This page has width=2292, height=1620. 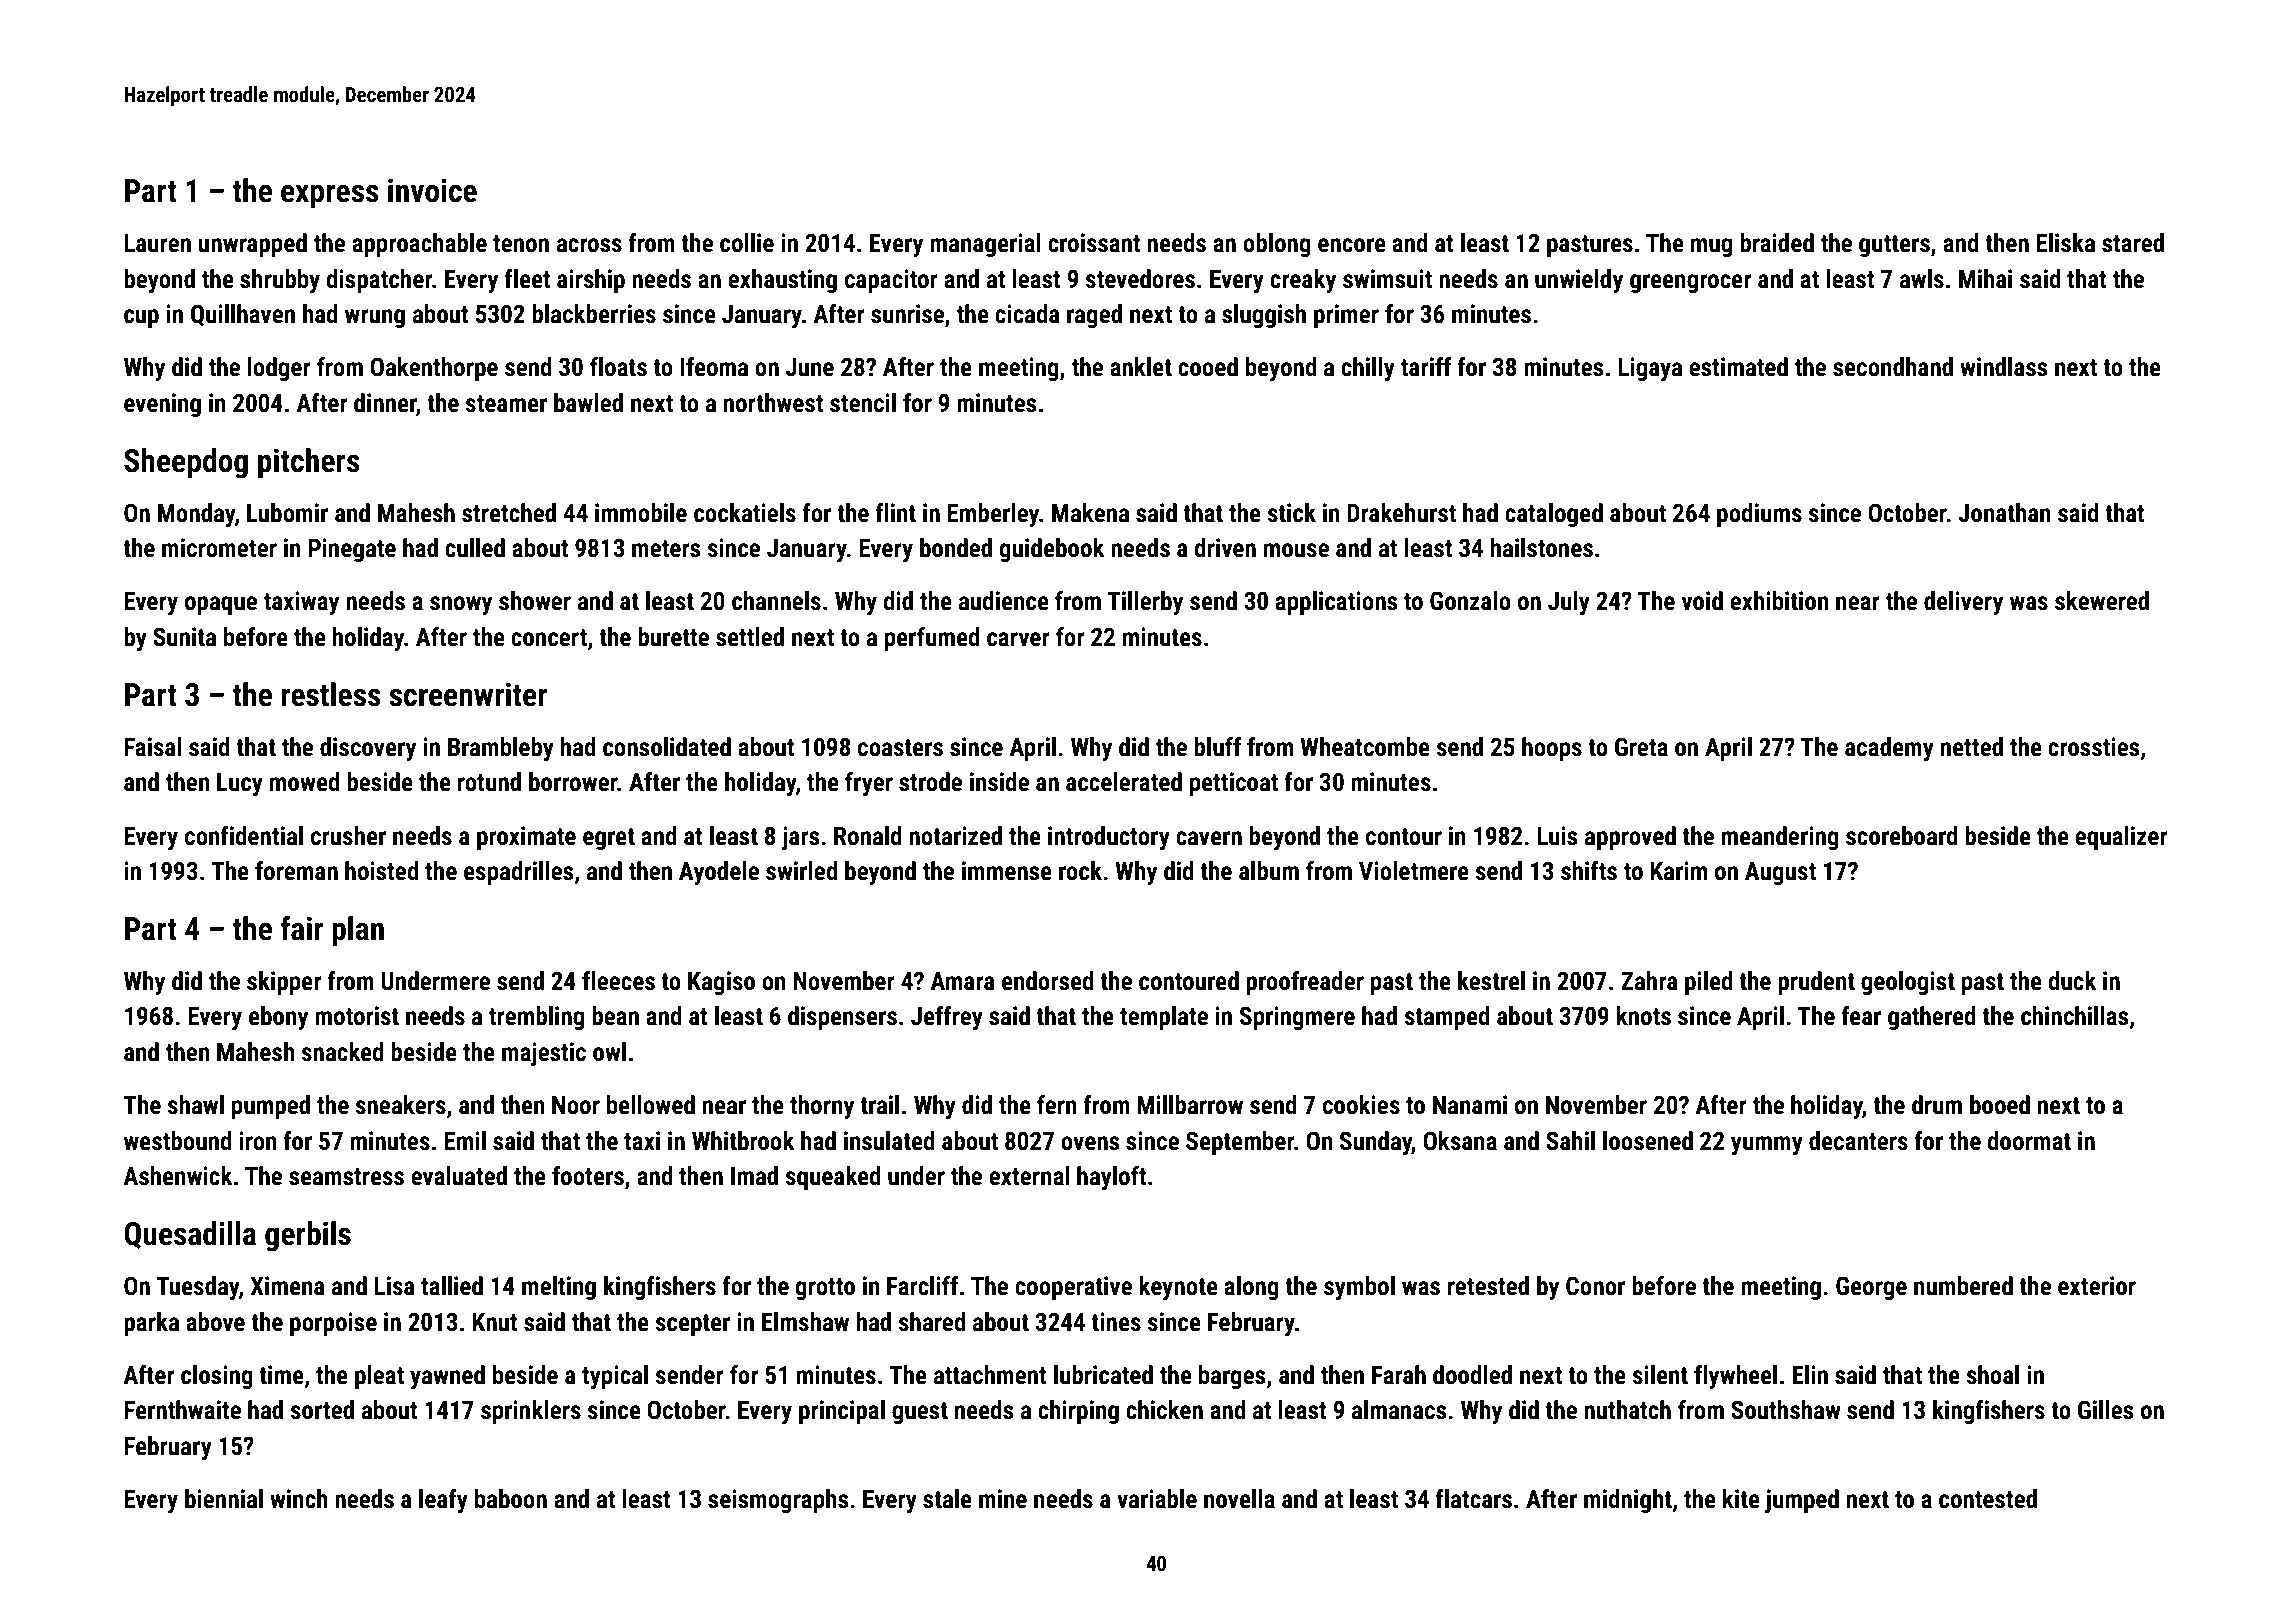 What do you see at coordinates (2004, 367) in the page?
I see `windlass` at bounding box center [2004, 367].
